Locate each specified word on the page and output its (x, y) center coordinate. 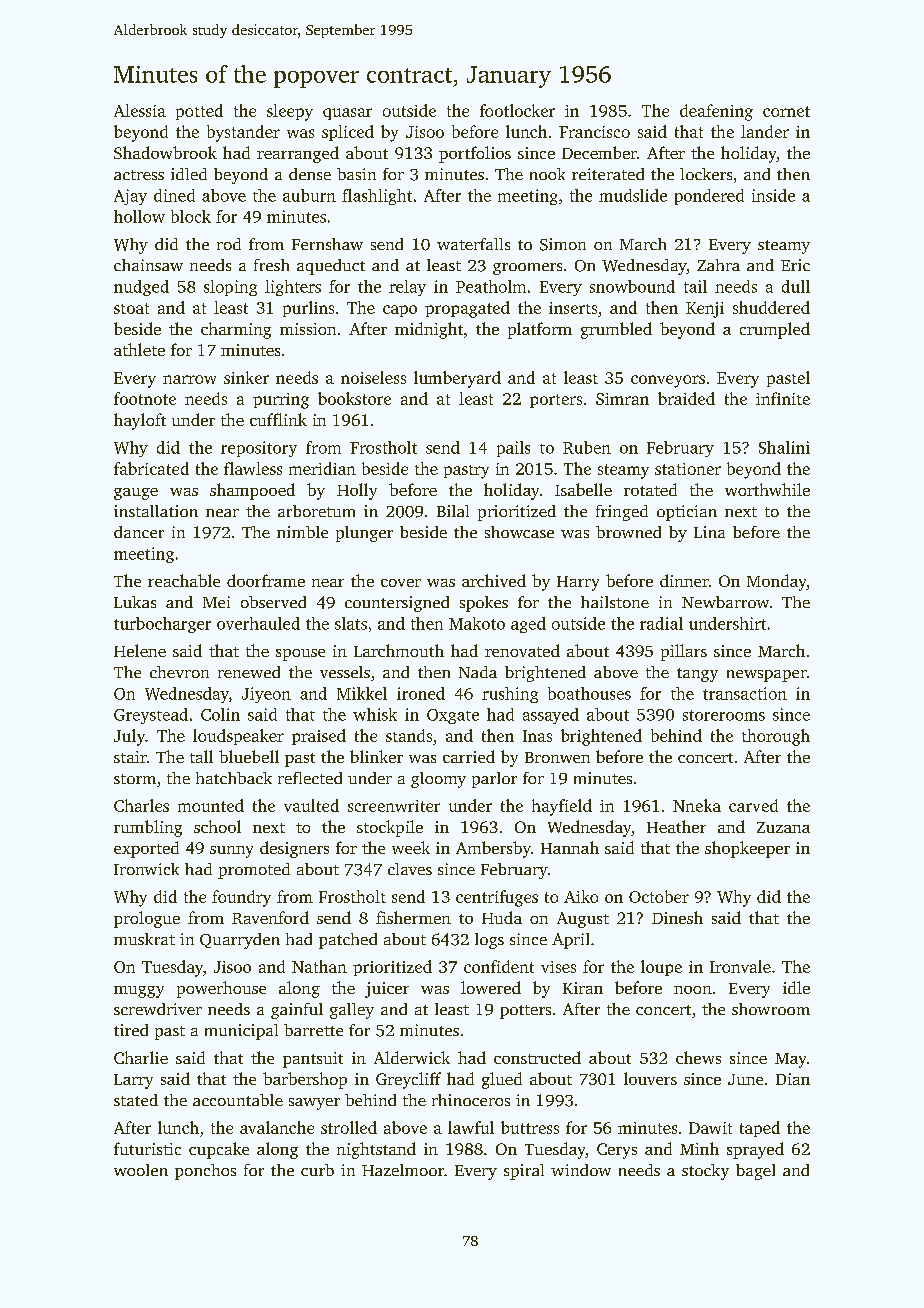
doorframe (266, 580)
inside (773, 195)
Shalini (784, 447)
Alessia (140, 110)
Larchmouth (399, 650)
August (583, 920)
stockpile (390, 828)
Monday (777, 582)
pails (513, 449)
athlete (139, 349)
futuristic (147, 1148)
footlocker (517, 110)
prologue (147, 919)
